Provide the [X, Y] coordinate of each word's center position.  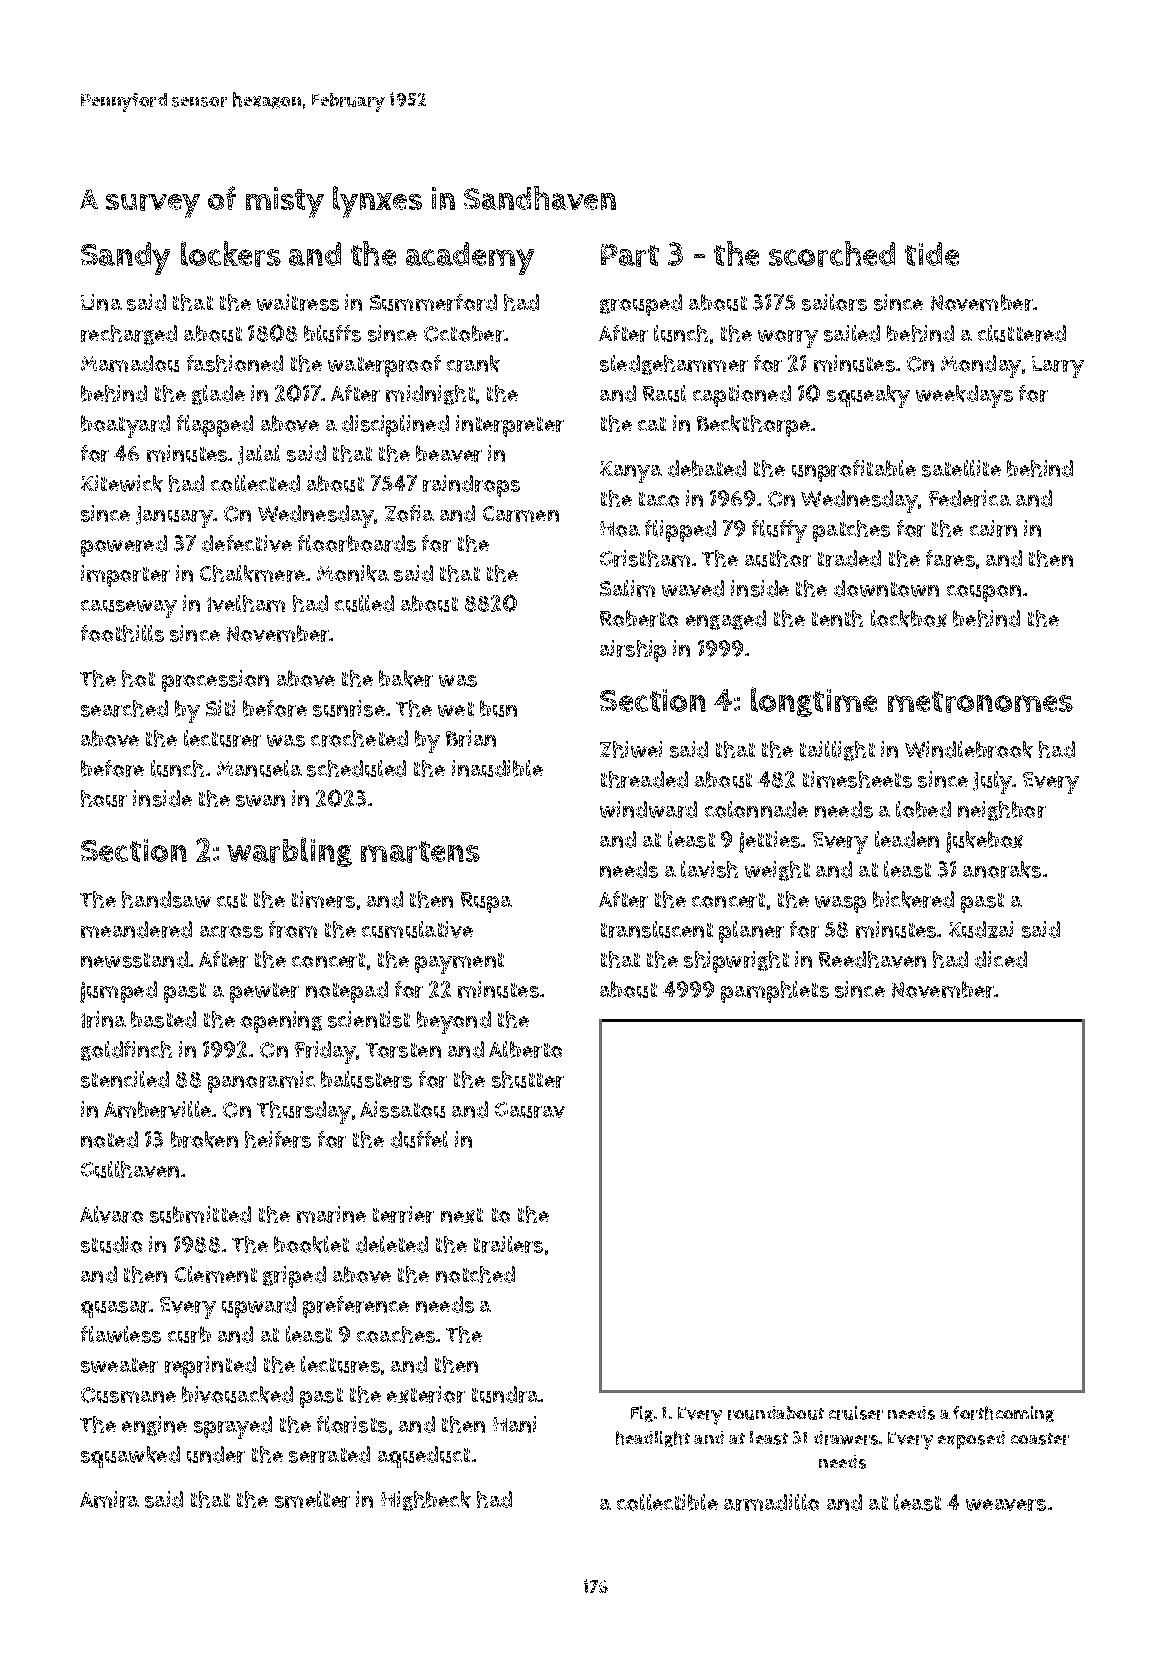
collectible [667, 1502]
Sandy [125, 258]
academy [470, 258]
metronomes [980, 702]
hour [104, 798]
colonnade [756, 809]
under [216, 1454]
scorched [832, 254]
